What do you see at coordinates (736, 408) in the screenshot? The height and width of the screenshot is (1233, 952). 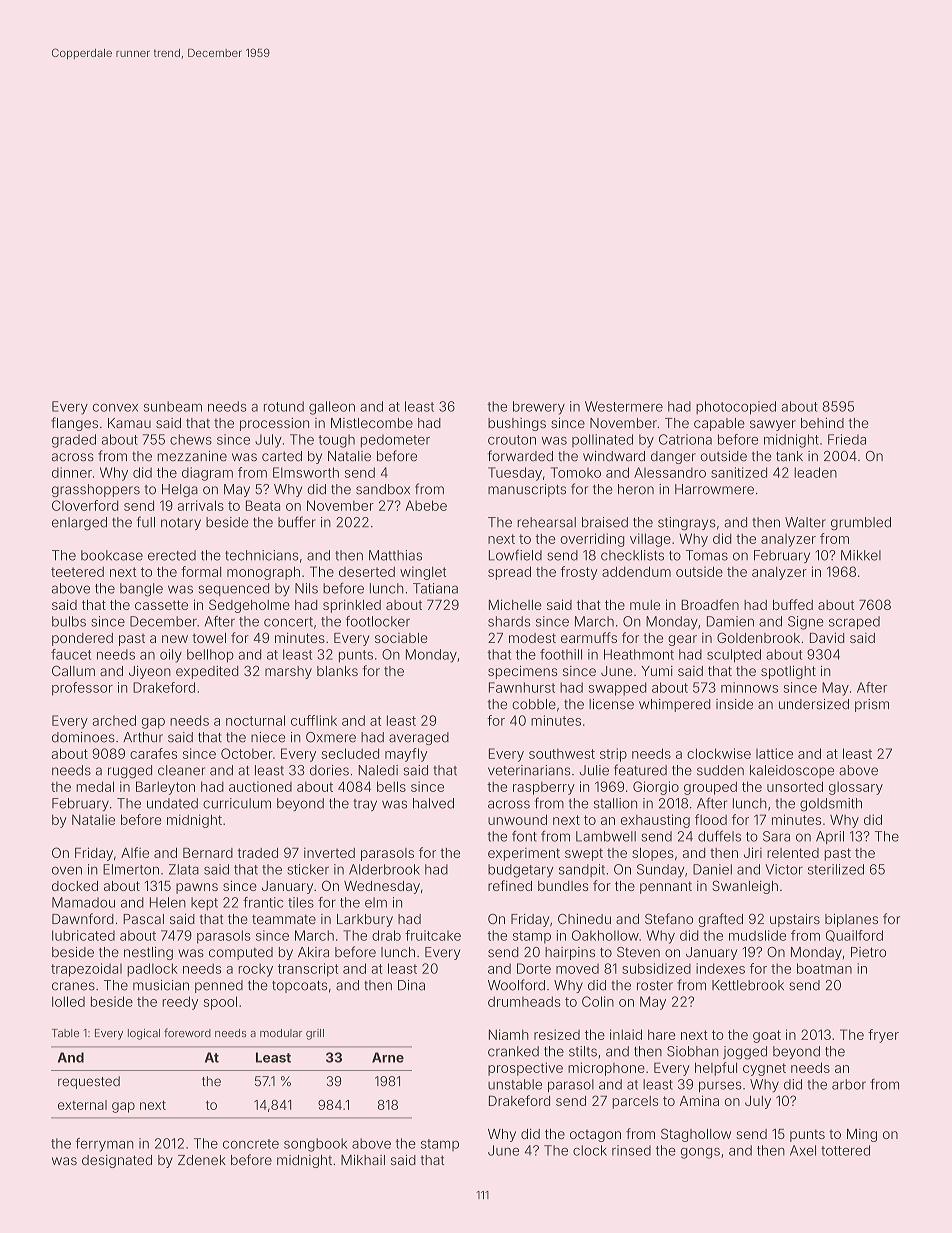 I see `photocopied` at bounding box center [736, 408].
